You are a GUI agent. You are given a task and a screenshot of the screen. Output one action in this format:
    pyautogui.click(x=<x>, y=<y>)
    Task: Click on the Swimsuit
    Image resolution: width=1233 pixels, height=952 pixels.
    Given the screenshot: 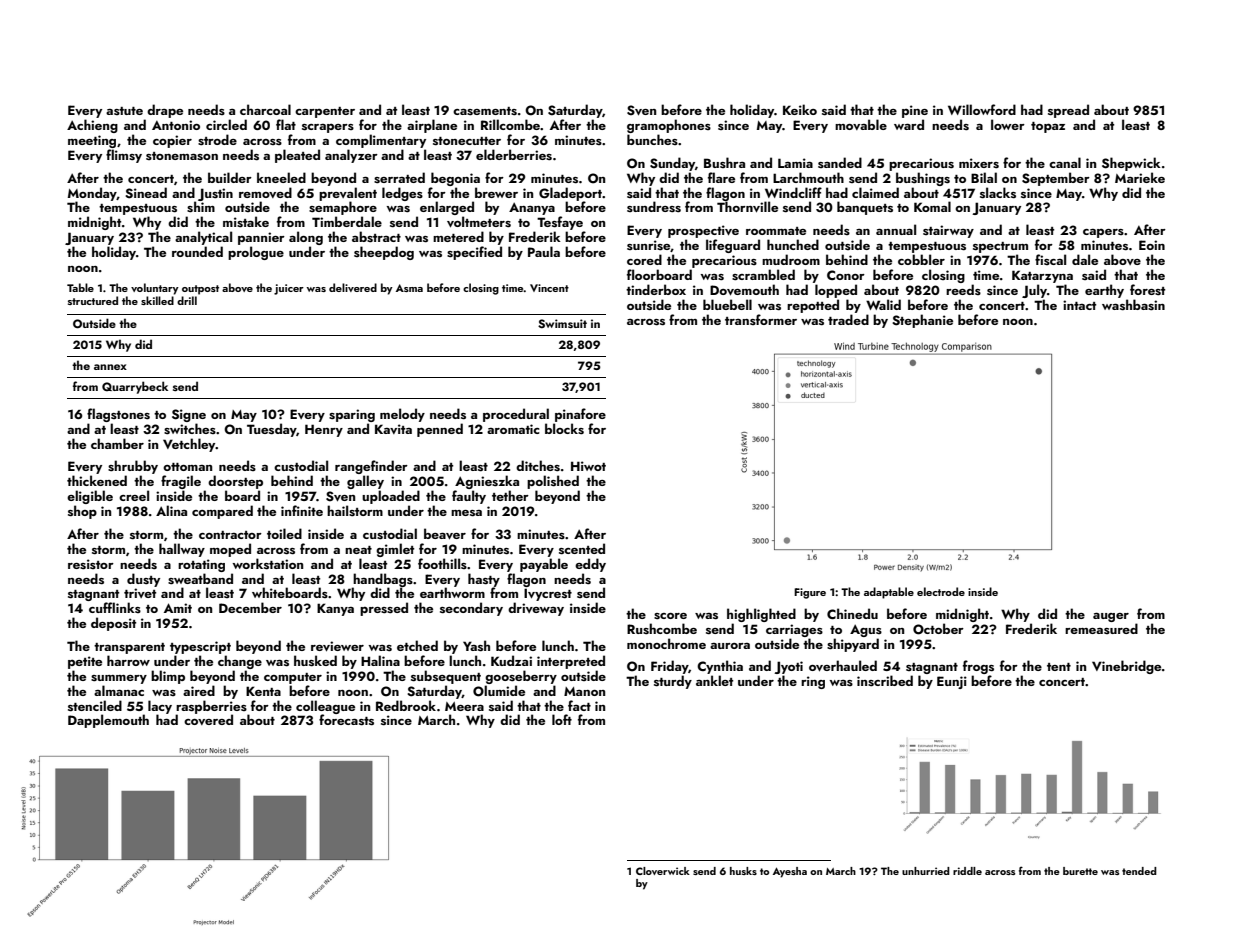 What is the action you would take?
    pyautogui.click(x=562, y=323)
